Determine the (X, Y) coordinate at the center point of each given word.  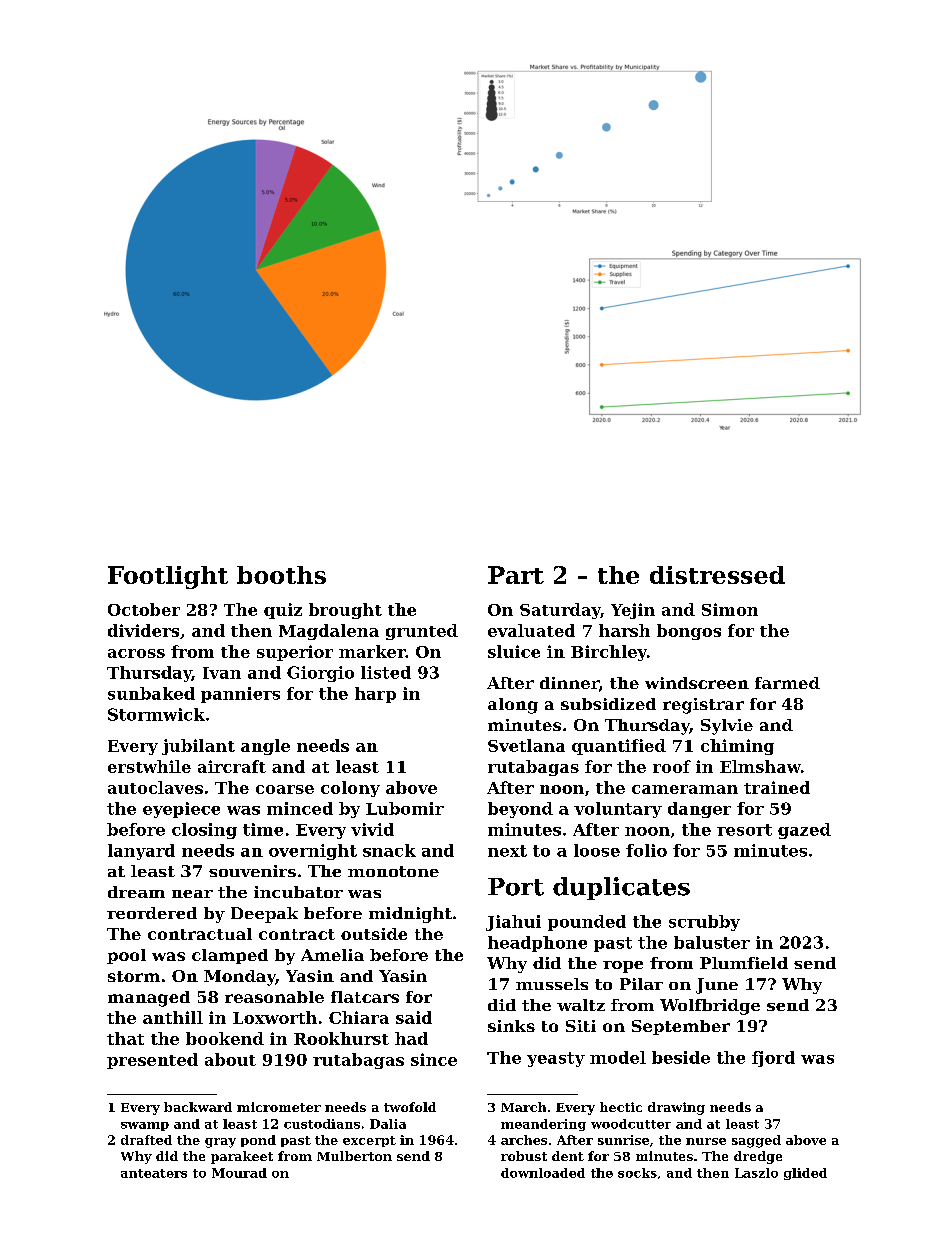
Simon (730, 609)
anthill (173, 1017)
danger (699, 810)
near (192, 894)
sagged (756, 1141)
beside (681, 1057)
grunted (422, 632)
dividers (143, 630)
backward (198, 1107)
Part (516, 575)
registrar (703, 706)
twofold (410, 1107)
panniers (240, 695)
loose (597, 850)
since (434, 1059)
